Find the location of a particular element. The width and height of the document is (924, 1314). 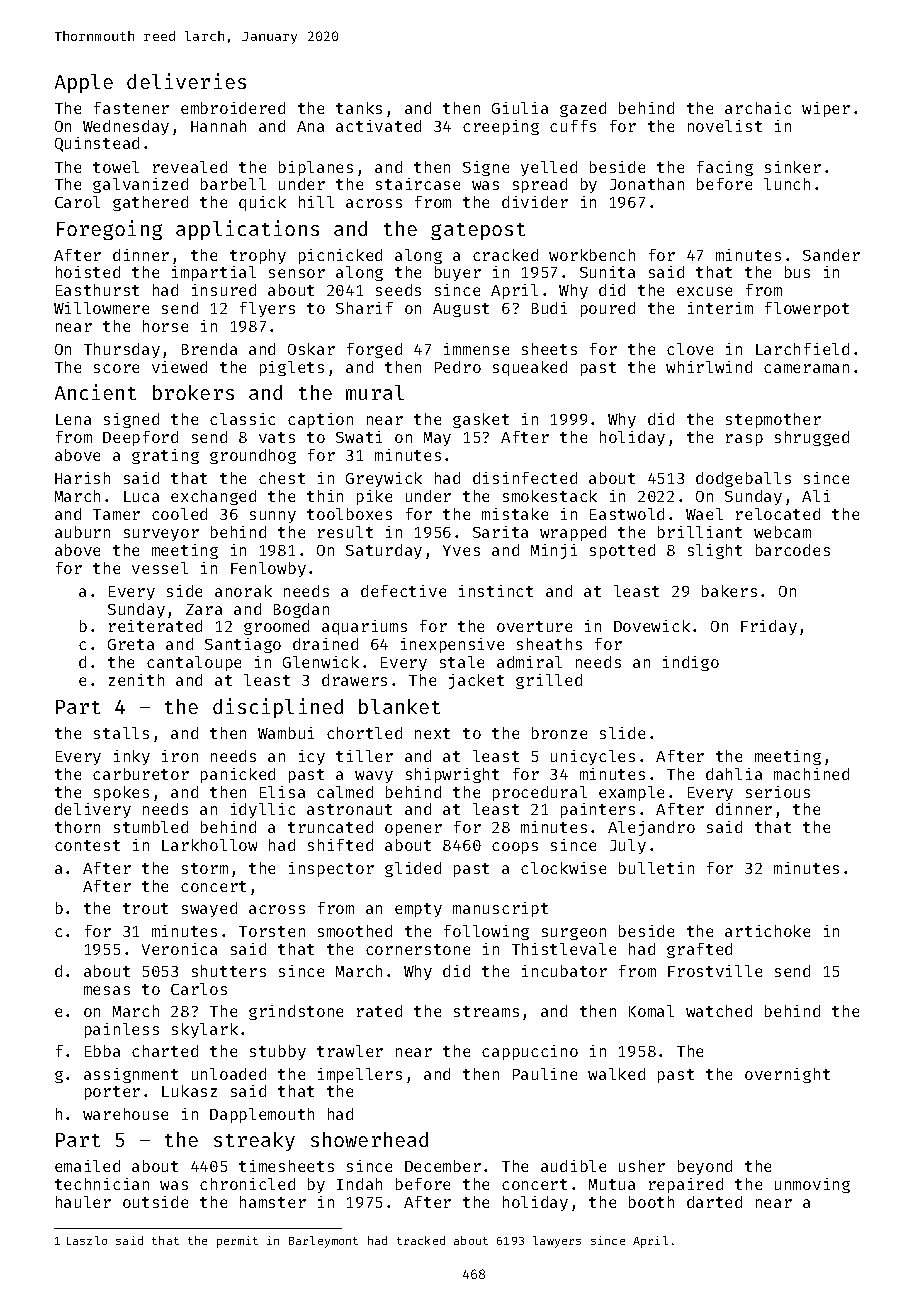

wiper is located at coordinates (826, 109).
